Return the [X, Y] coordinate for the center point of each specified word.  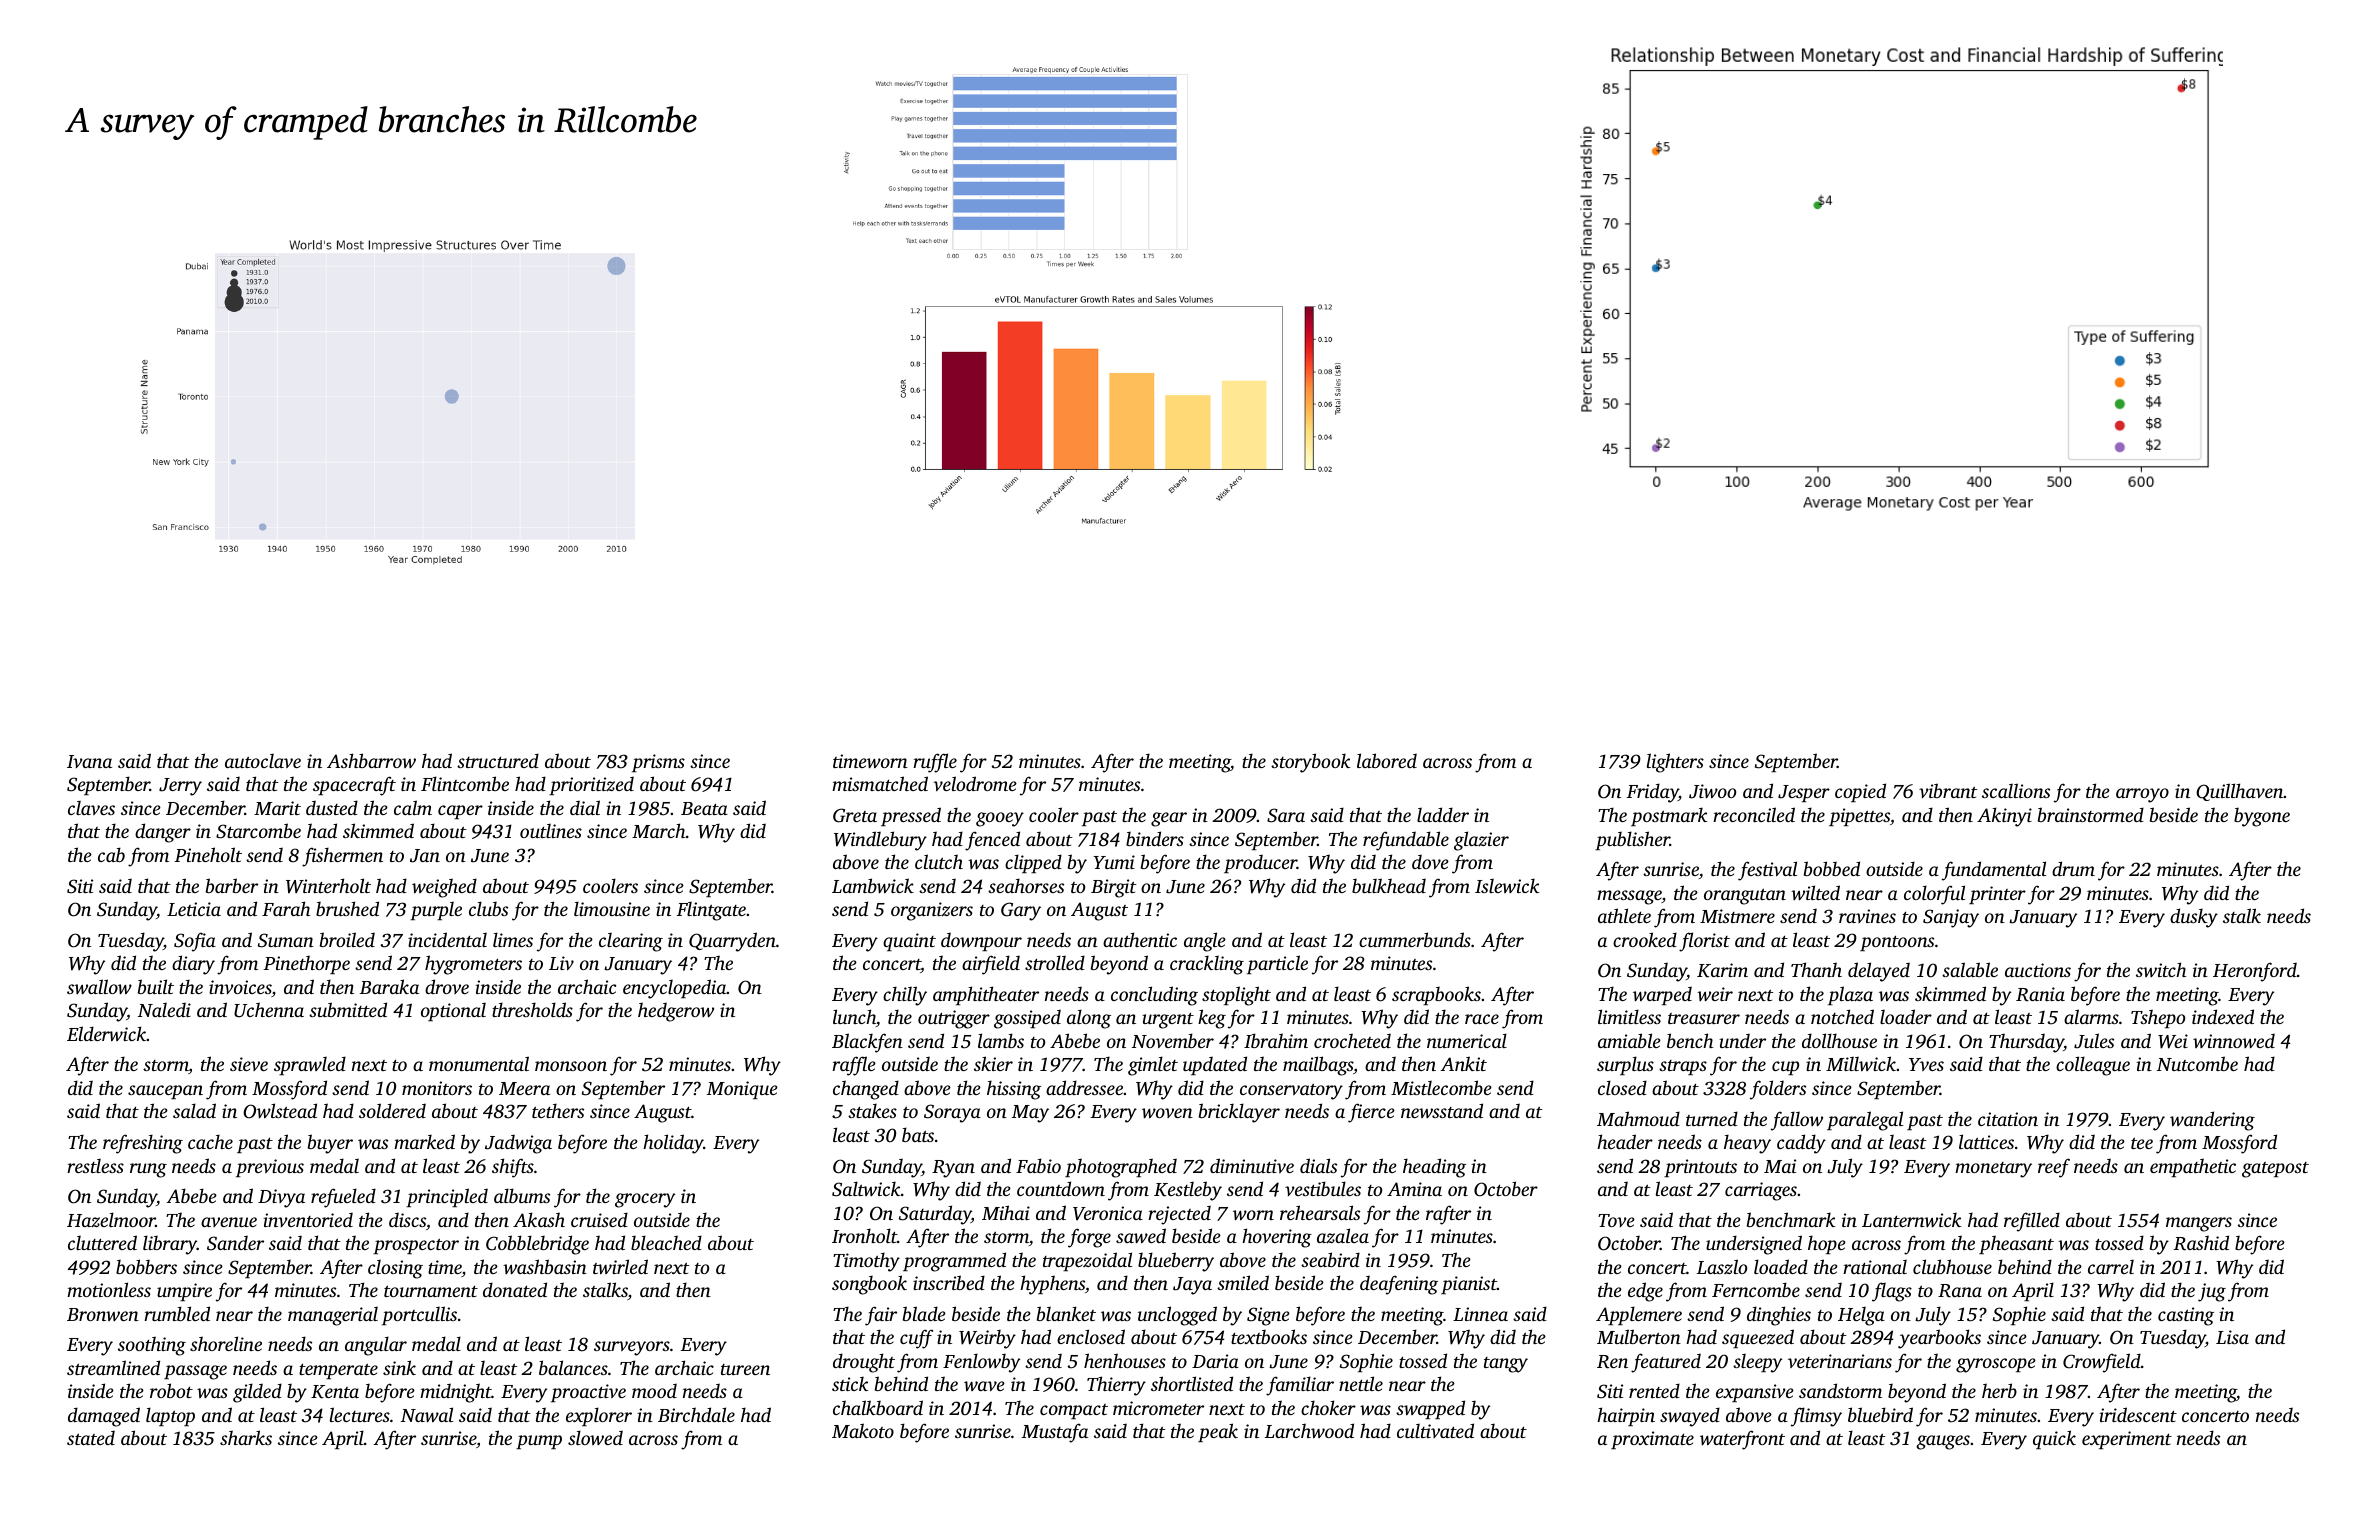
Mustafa [1055, 1433]
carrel [2111, 1267]
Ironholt [864, 1235]
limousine [612, 908]
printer [1997, 895]
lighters [1675, 763]
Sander [235, 1243]
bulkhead [1389, 885]
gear [1169, 819]
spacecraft [354, 786]
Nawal [427, 1414]
